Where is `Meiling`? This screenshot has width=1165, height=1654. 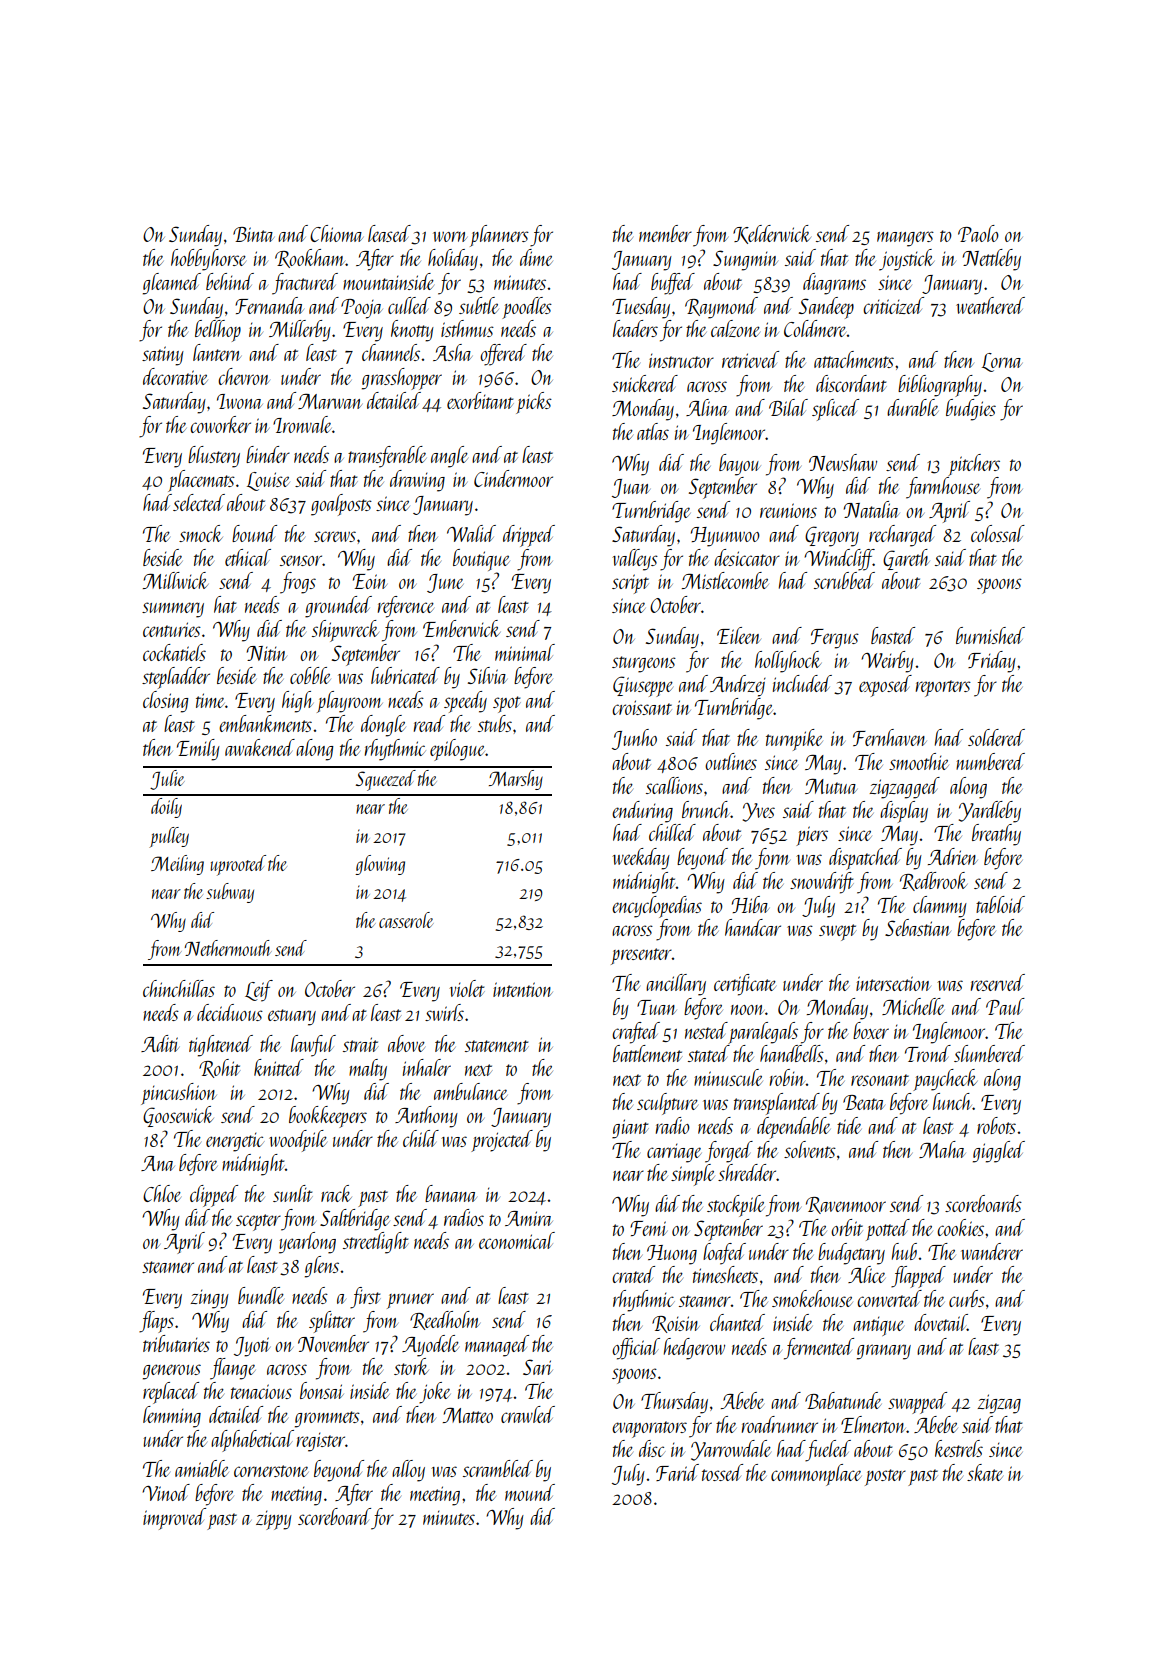 Meiling is located at coordinates (177, 865).
